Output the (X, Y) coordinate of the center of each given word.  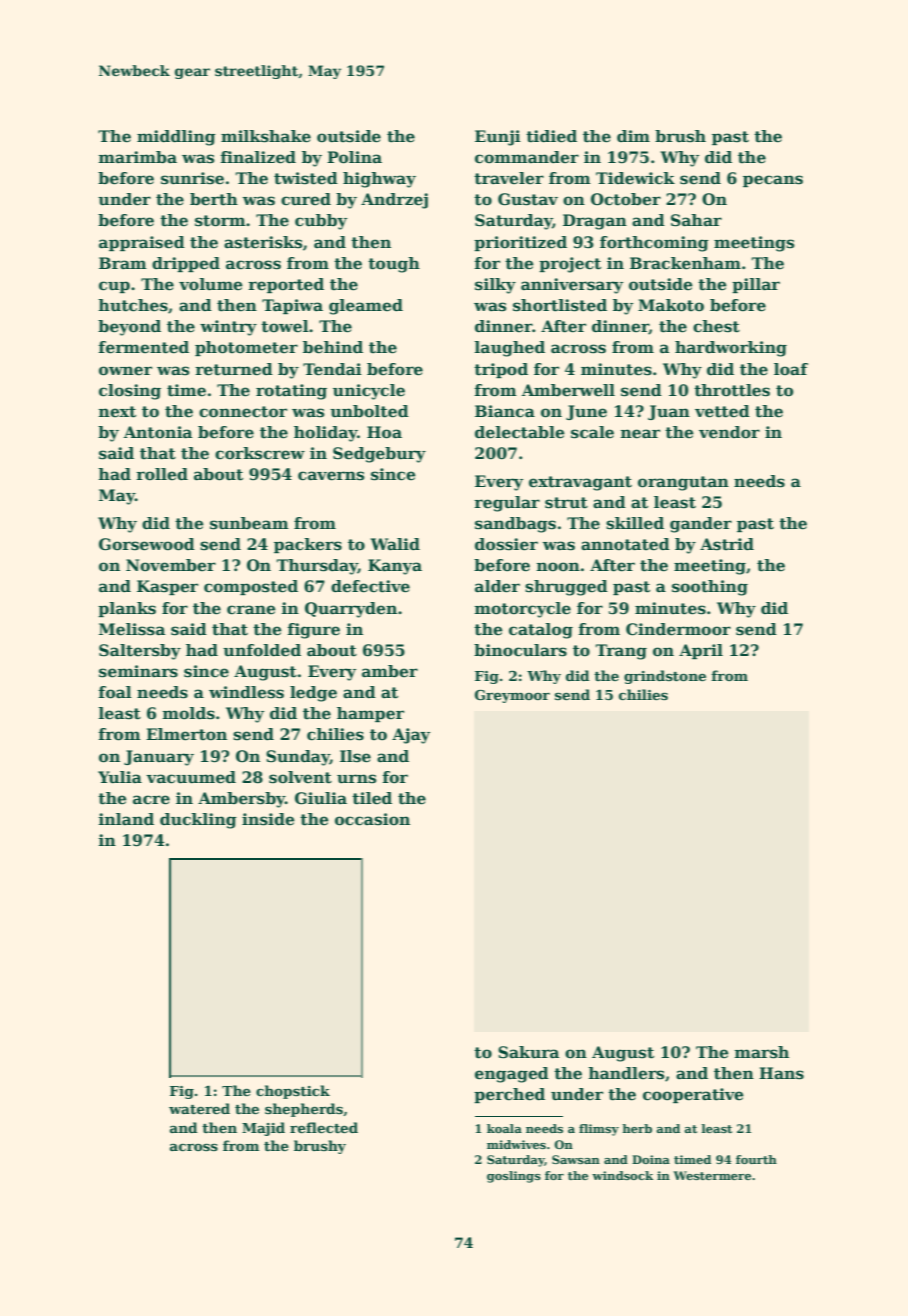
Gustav (528, 199)
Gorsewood (147, 544)
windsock (622, 1175)
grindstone (665, 677)
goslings (514, 1177)
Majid (263, 1129)
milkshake (266, 136)
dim (633, 136)
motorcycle (523, 610)
